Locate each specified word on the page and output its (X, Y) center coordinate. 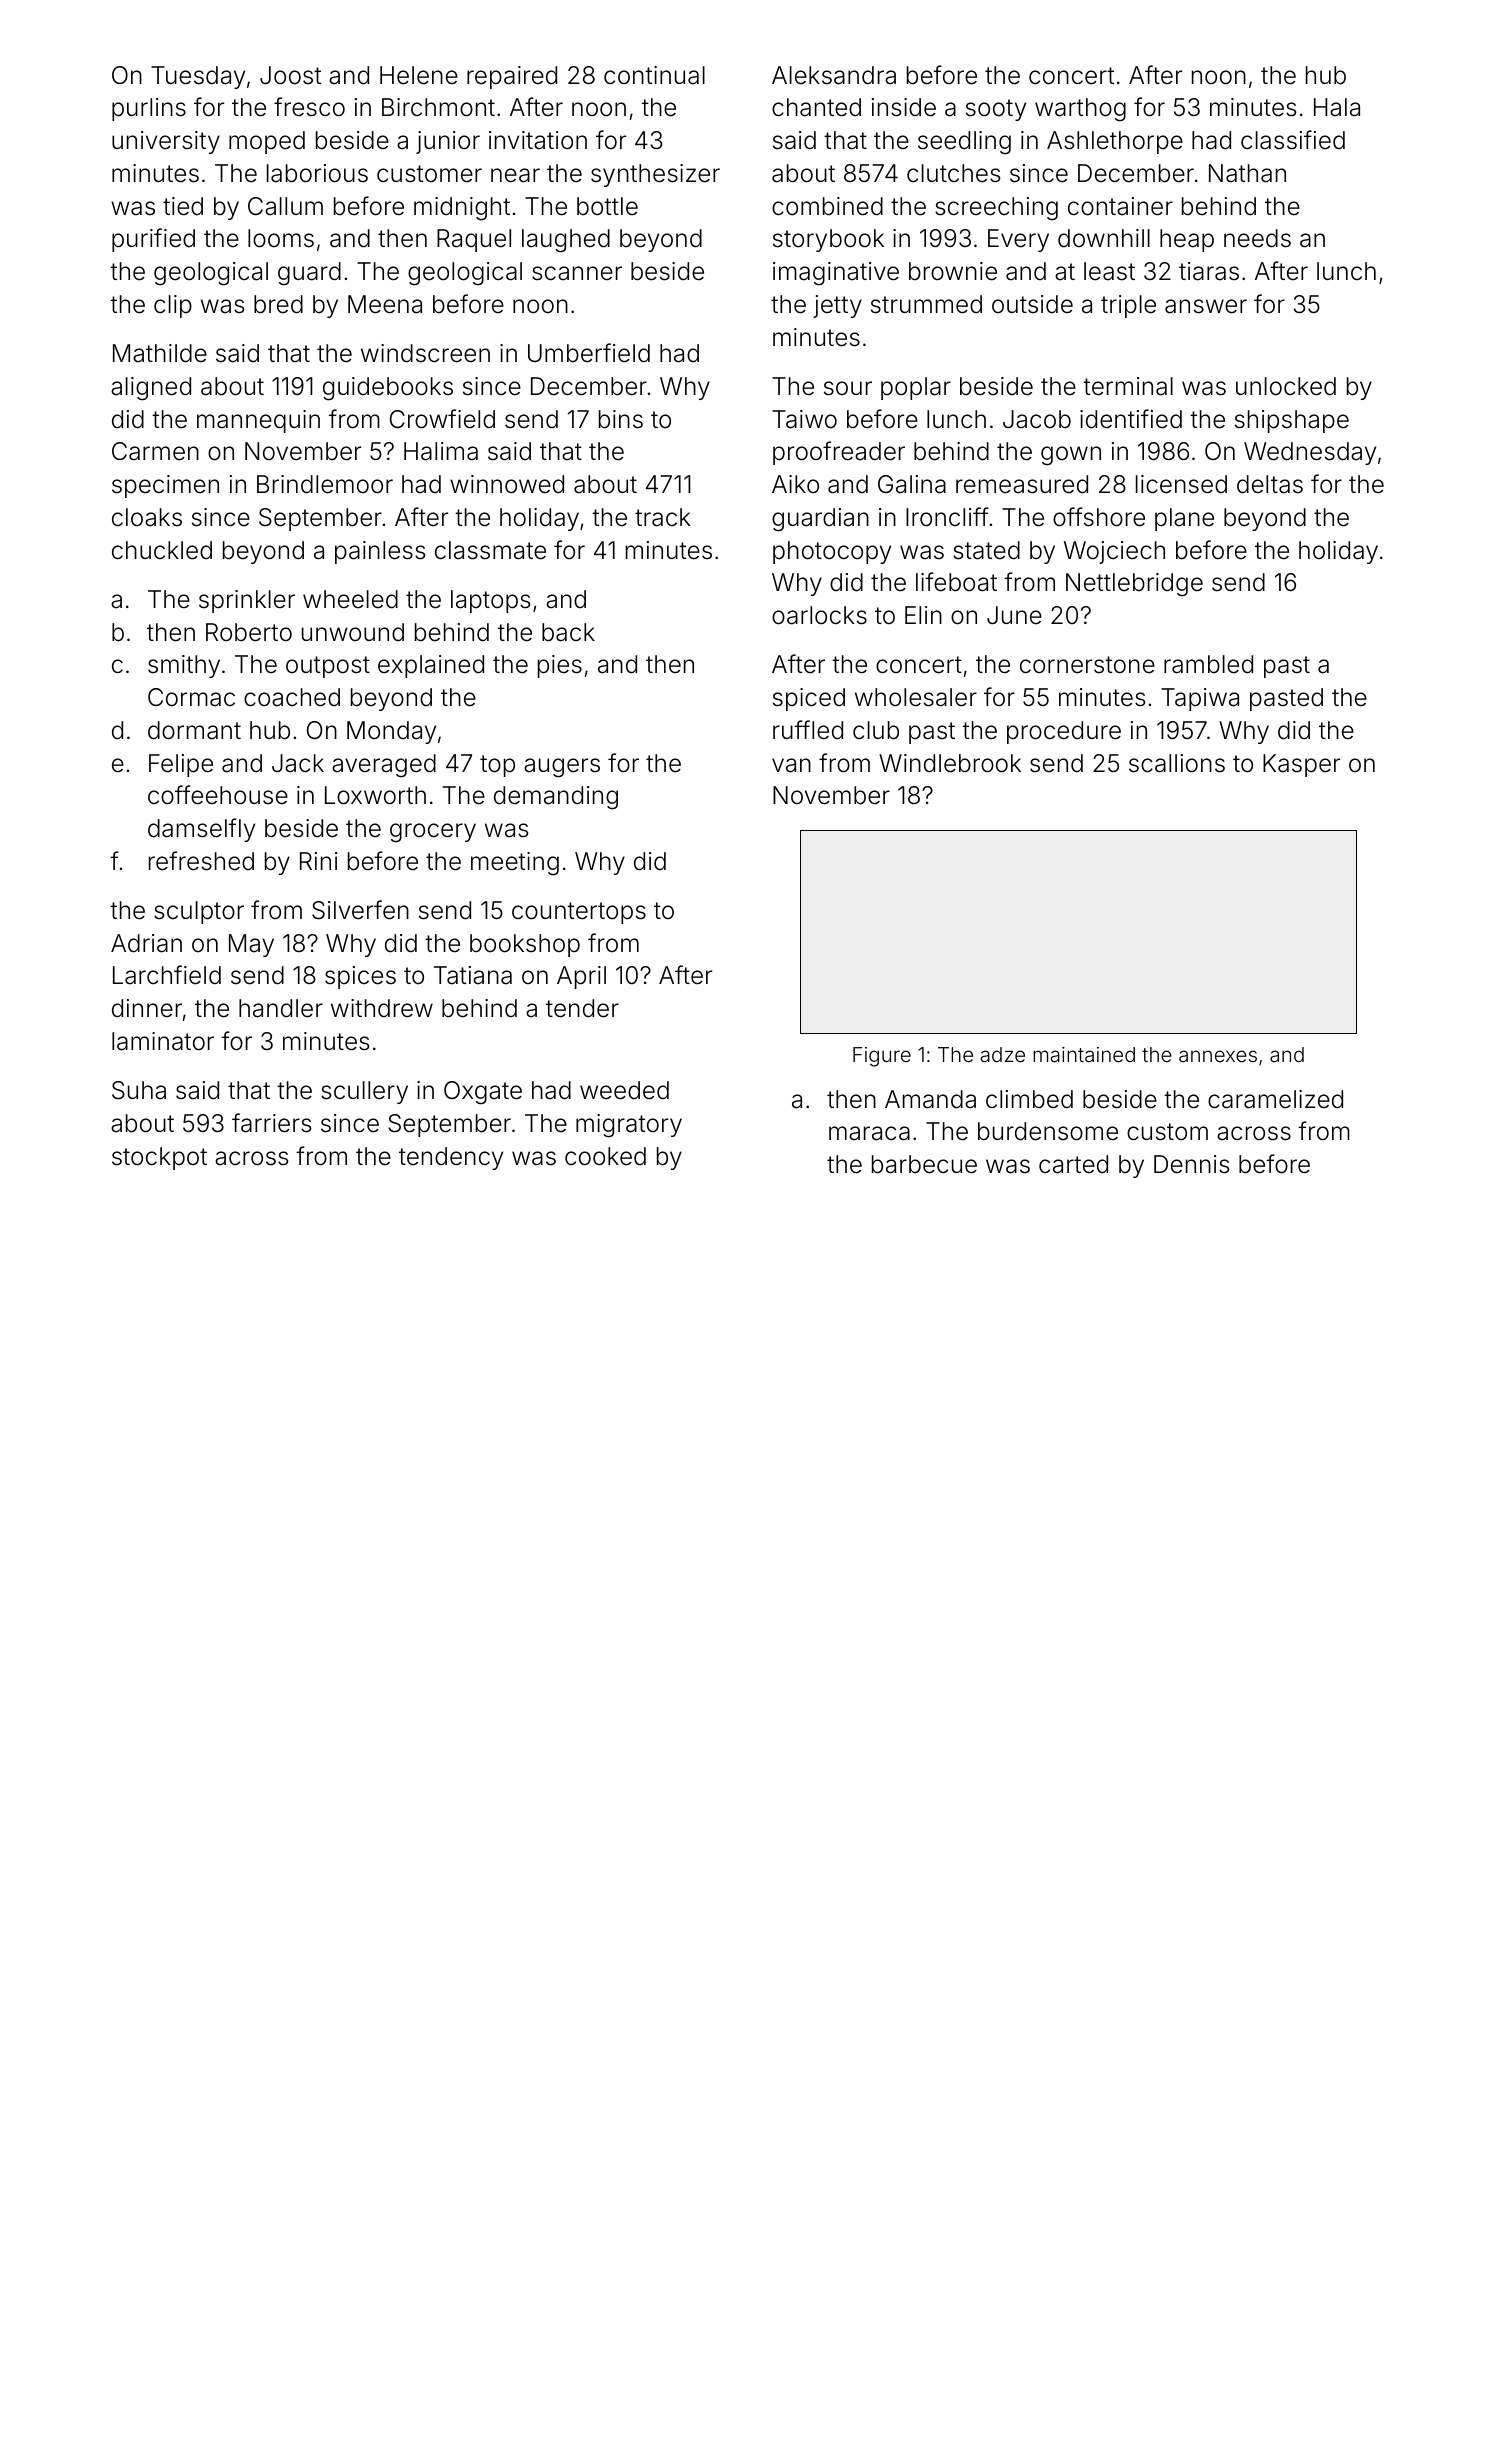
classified (1293, 140)
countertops (579, 913)
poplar (916, 388)
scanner (577, 273)
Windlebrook (950, 763)
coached (292, 697)
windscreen (425, 353)
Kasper (1301, 765)
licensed (1181, 484)
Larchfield (167, 975)
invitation (538, 140)
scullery (364, 1092)
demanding (556, 798)
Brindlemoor (325, 484)
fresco (309, 107)
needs (1257, 238)
